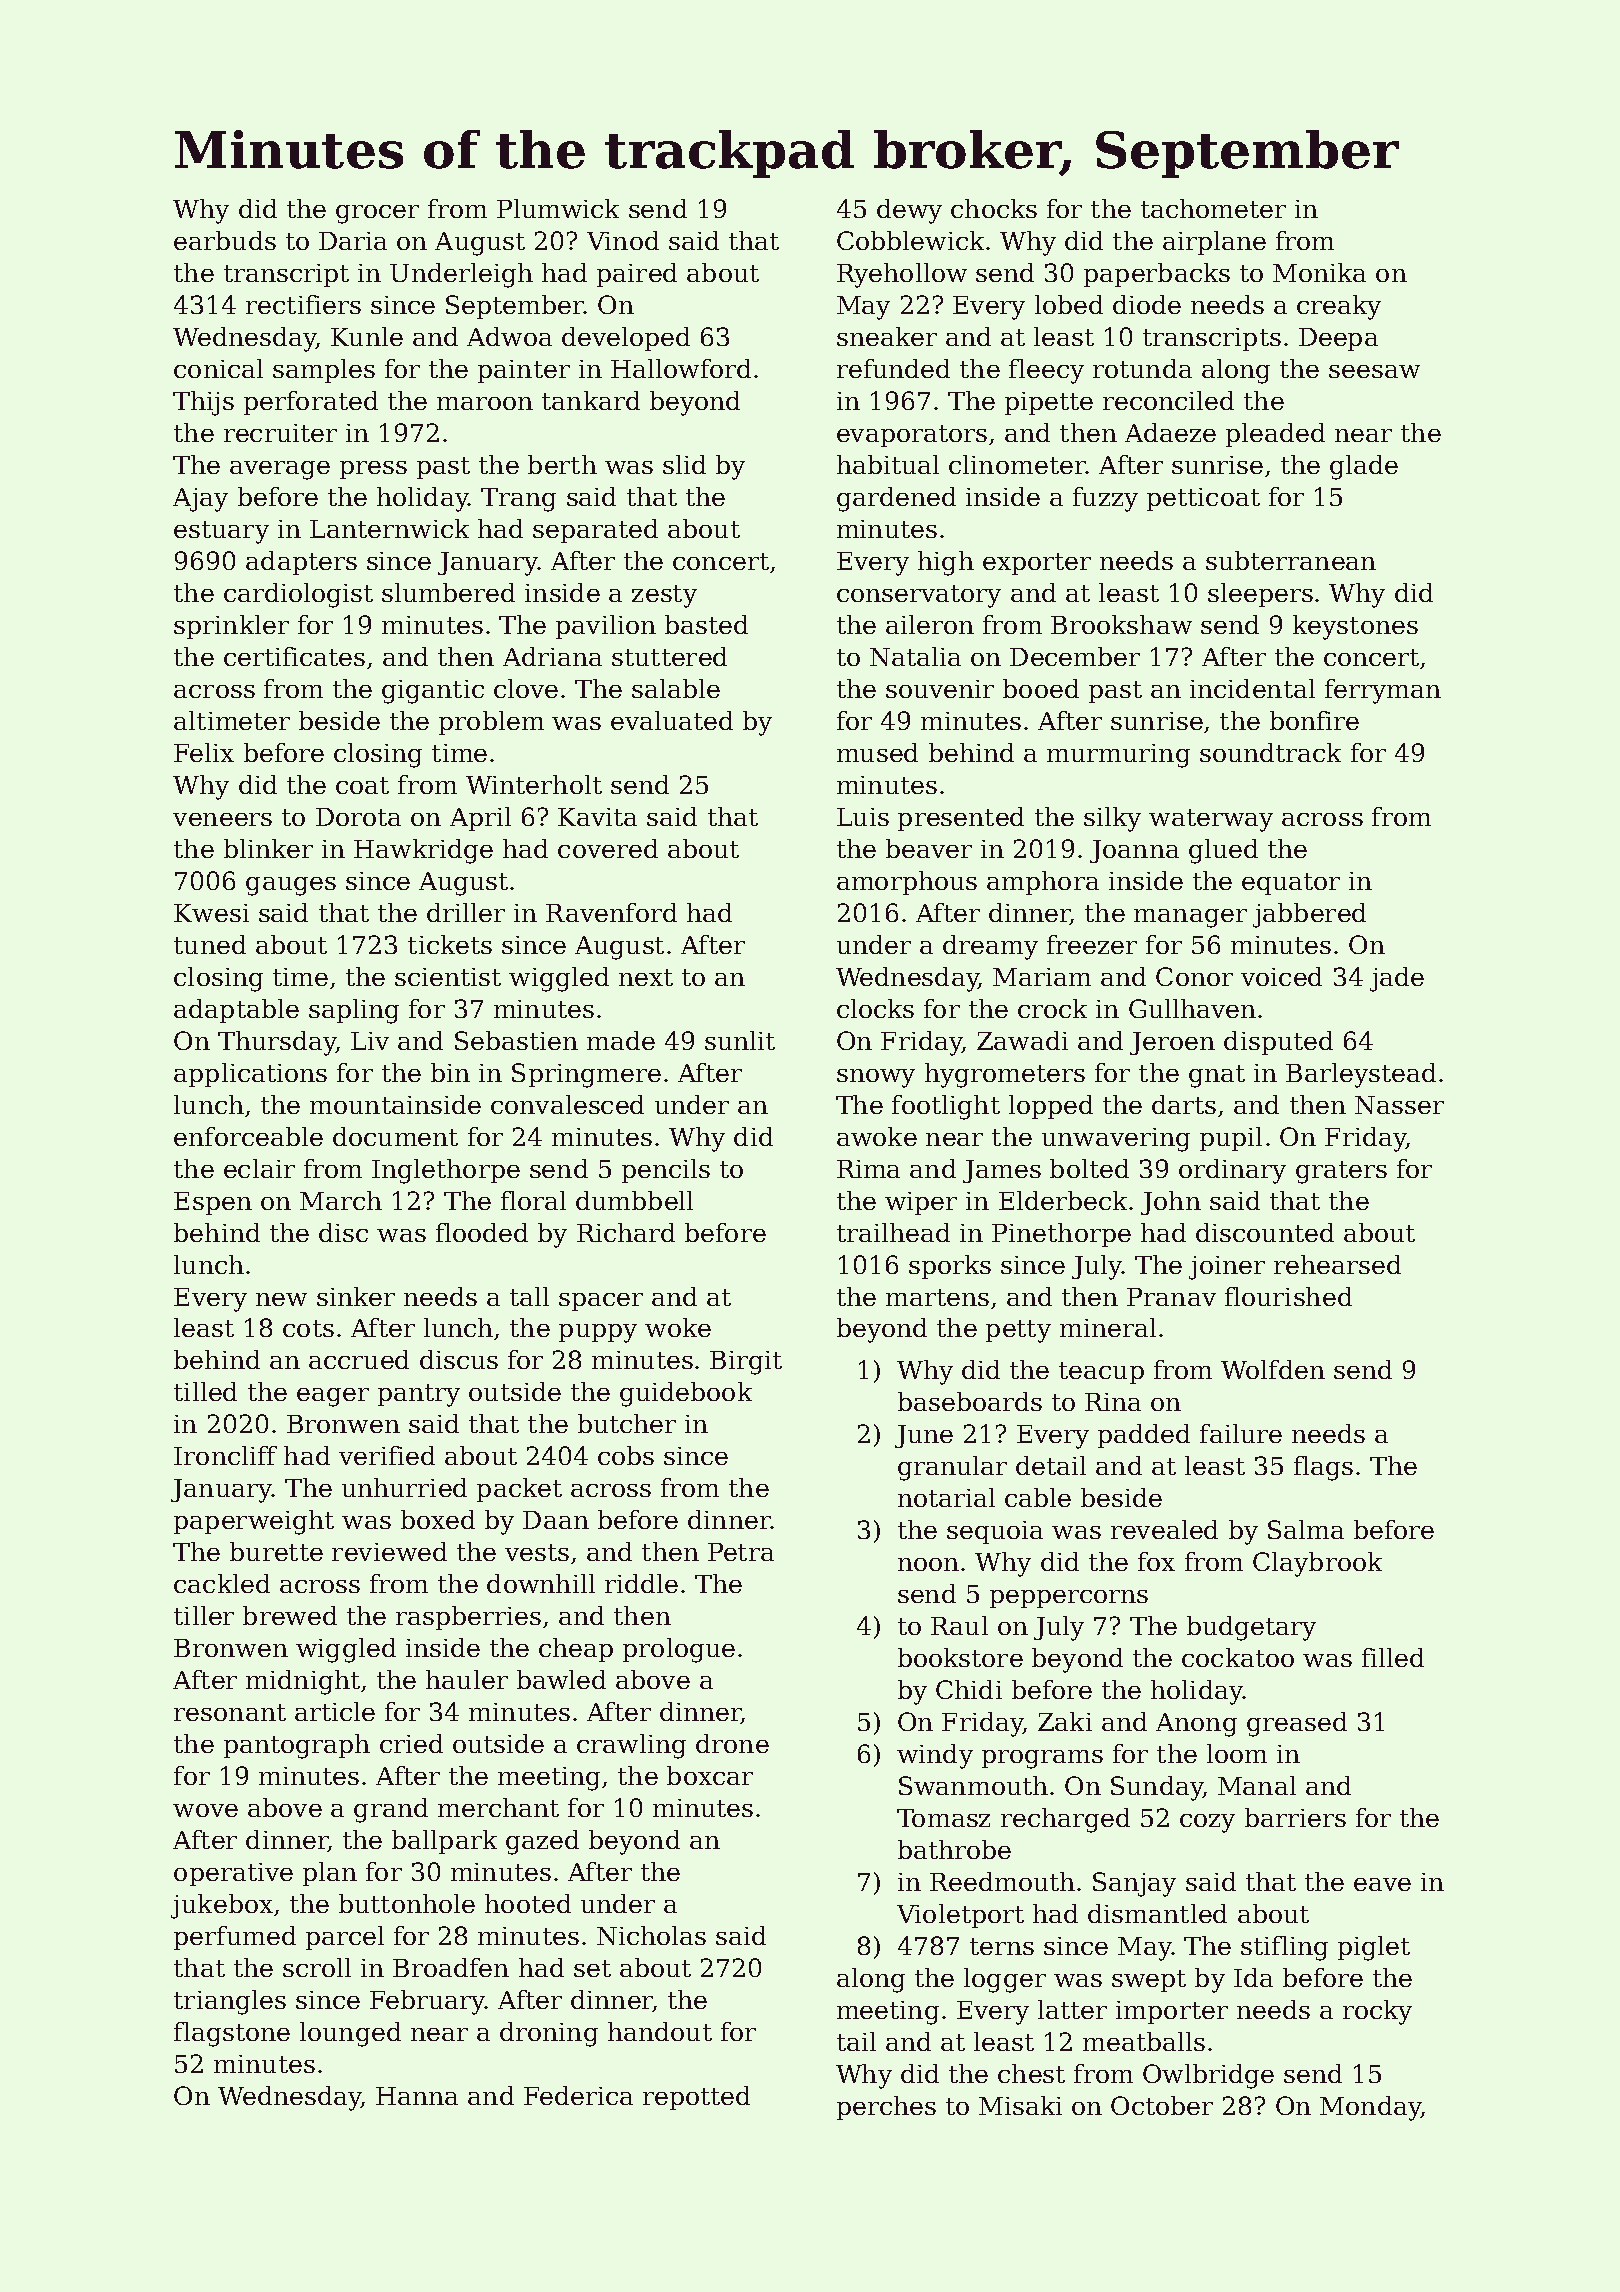 The height and width of the page is (2292, 1620). What do you see at coordinates (433, 692) in the page?
I see `gigantic` at bounding box center [433, 692].
